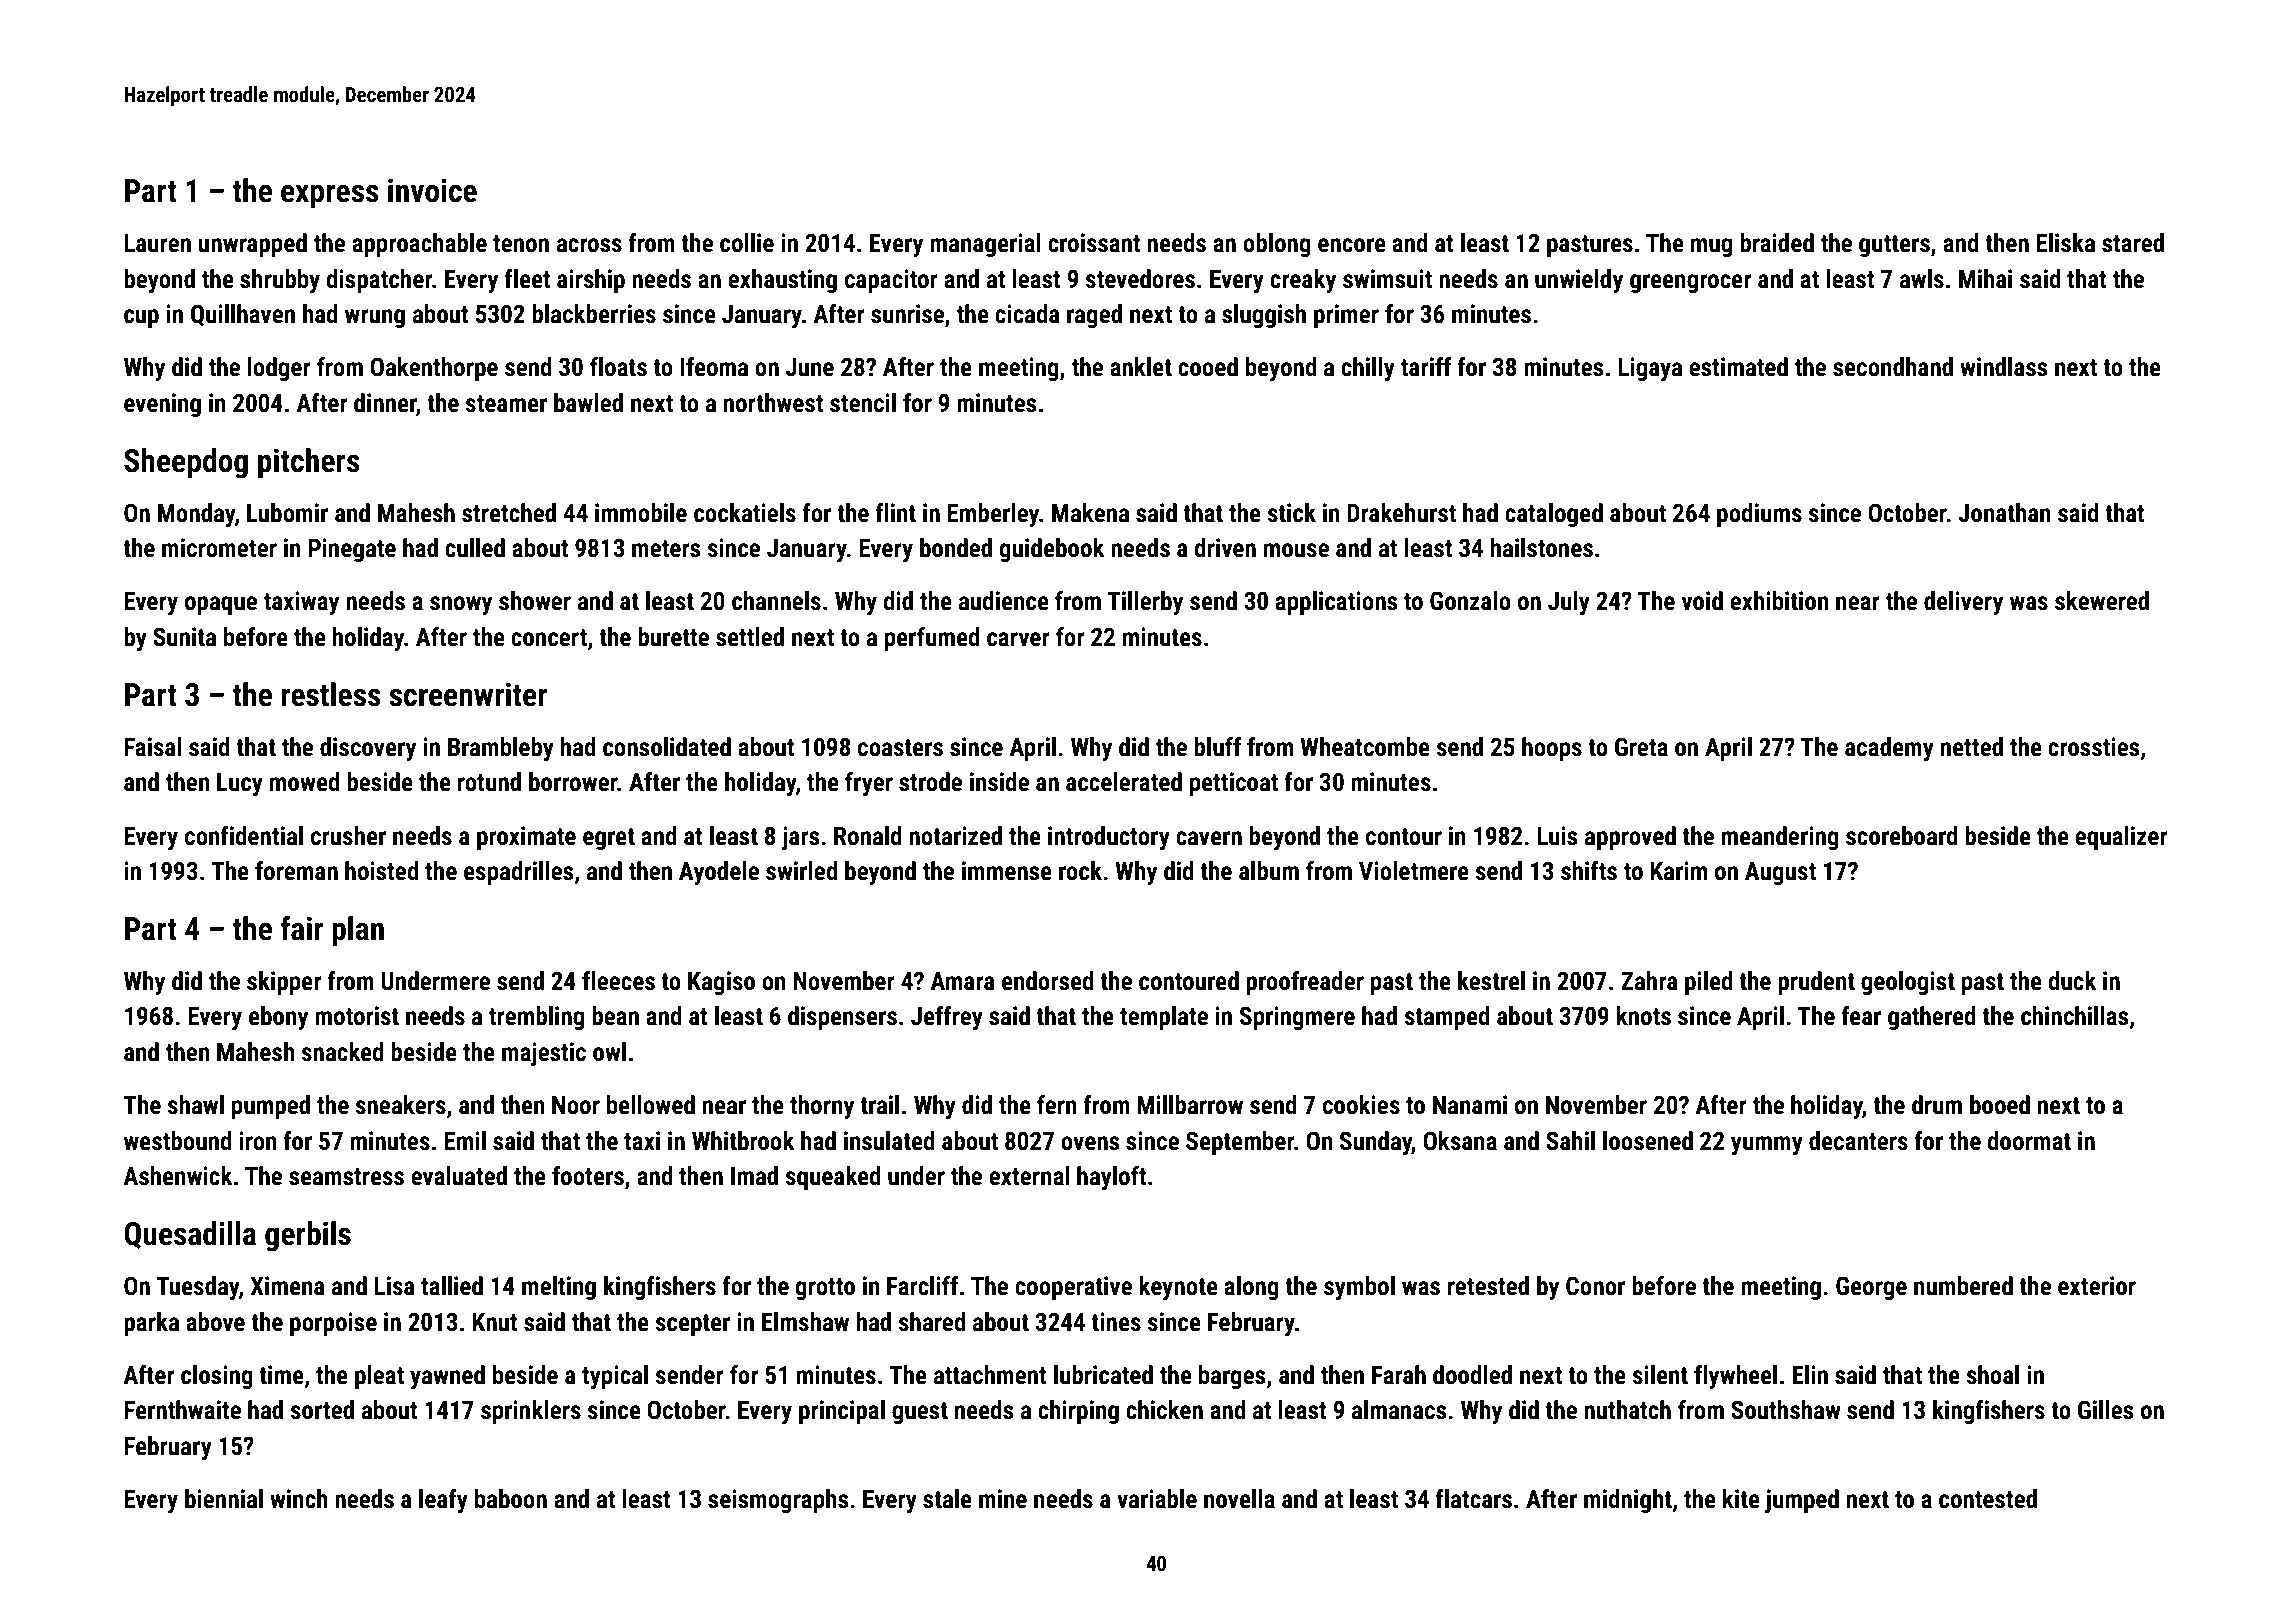  Describe the element at coordinates (385, 403) in the document. I see `dinner` at that location.
